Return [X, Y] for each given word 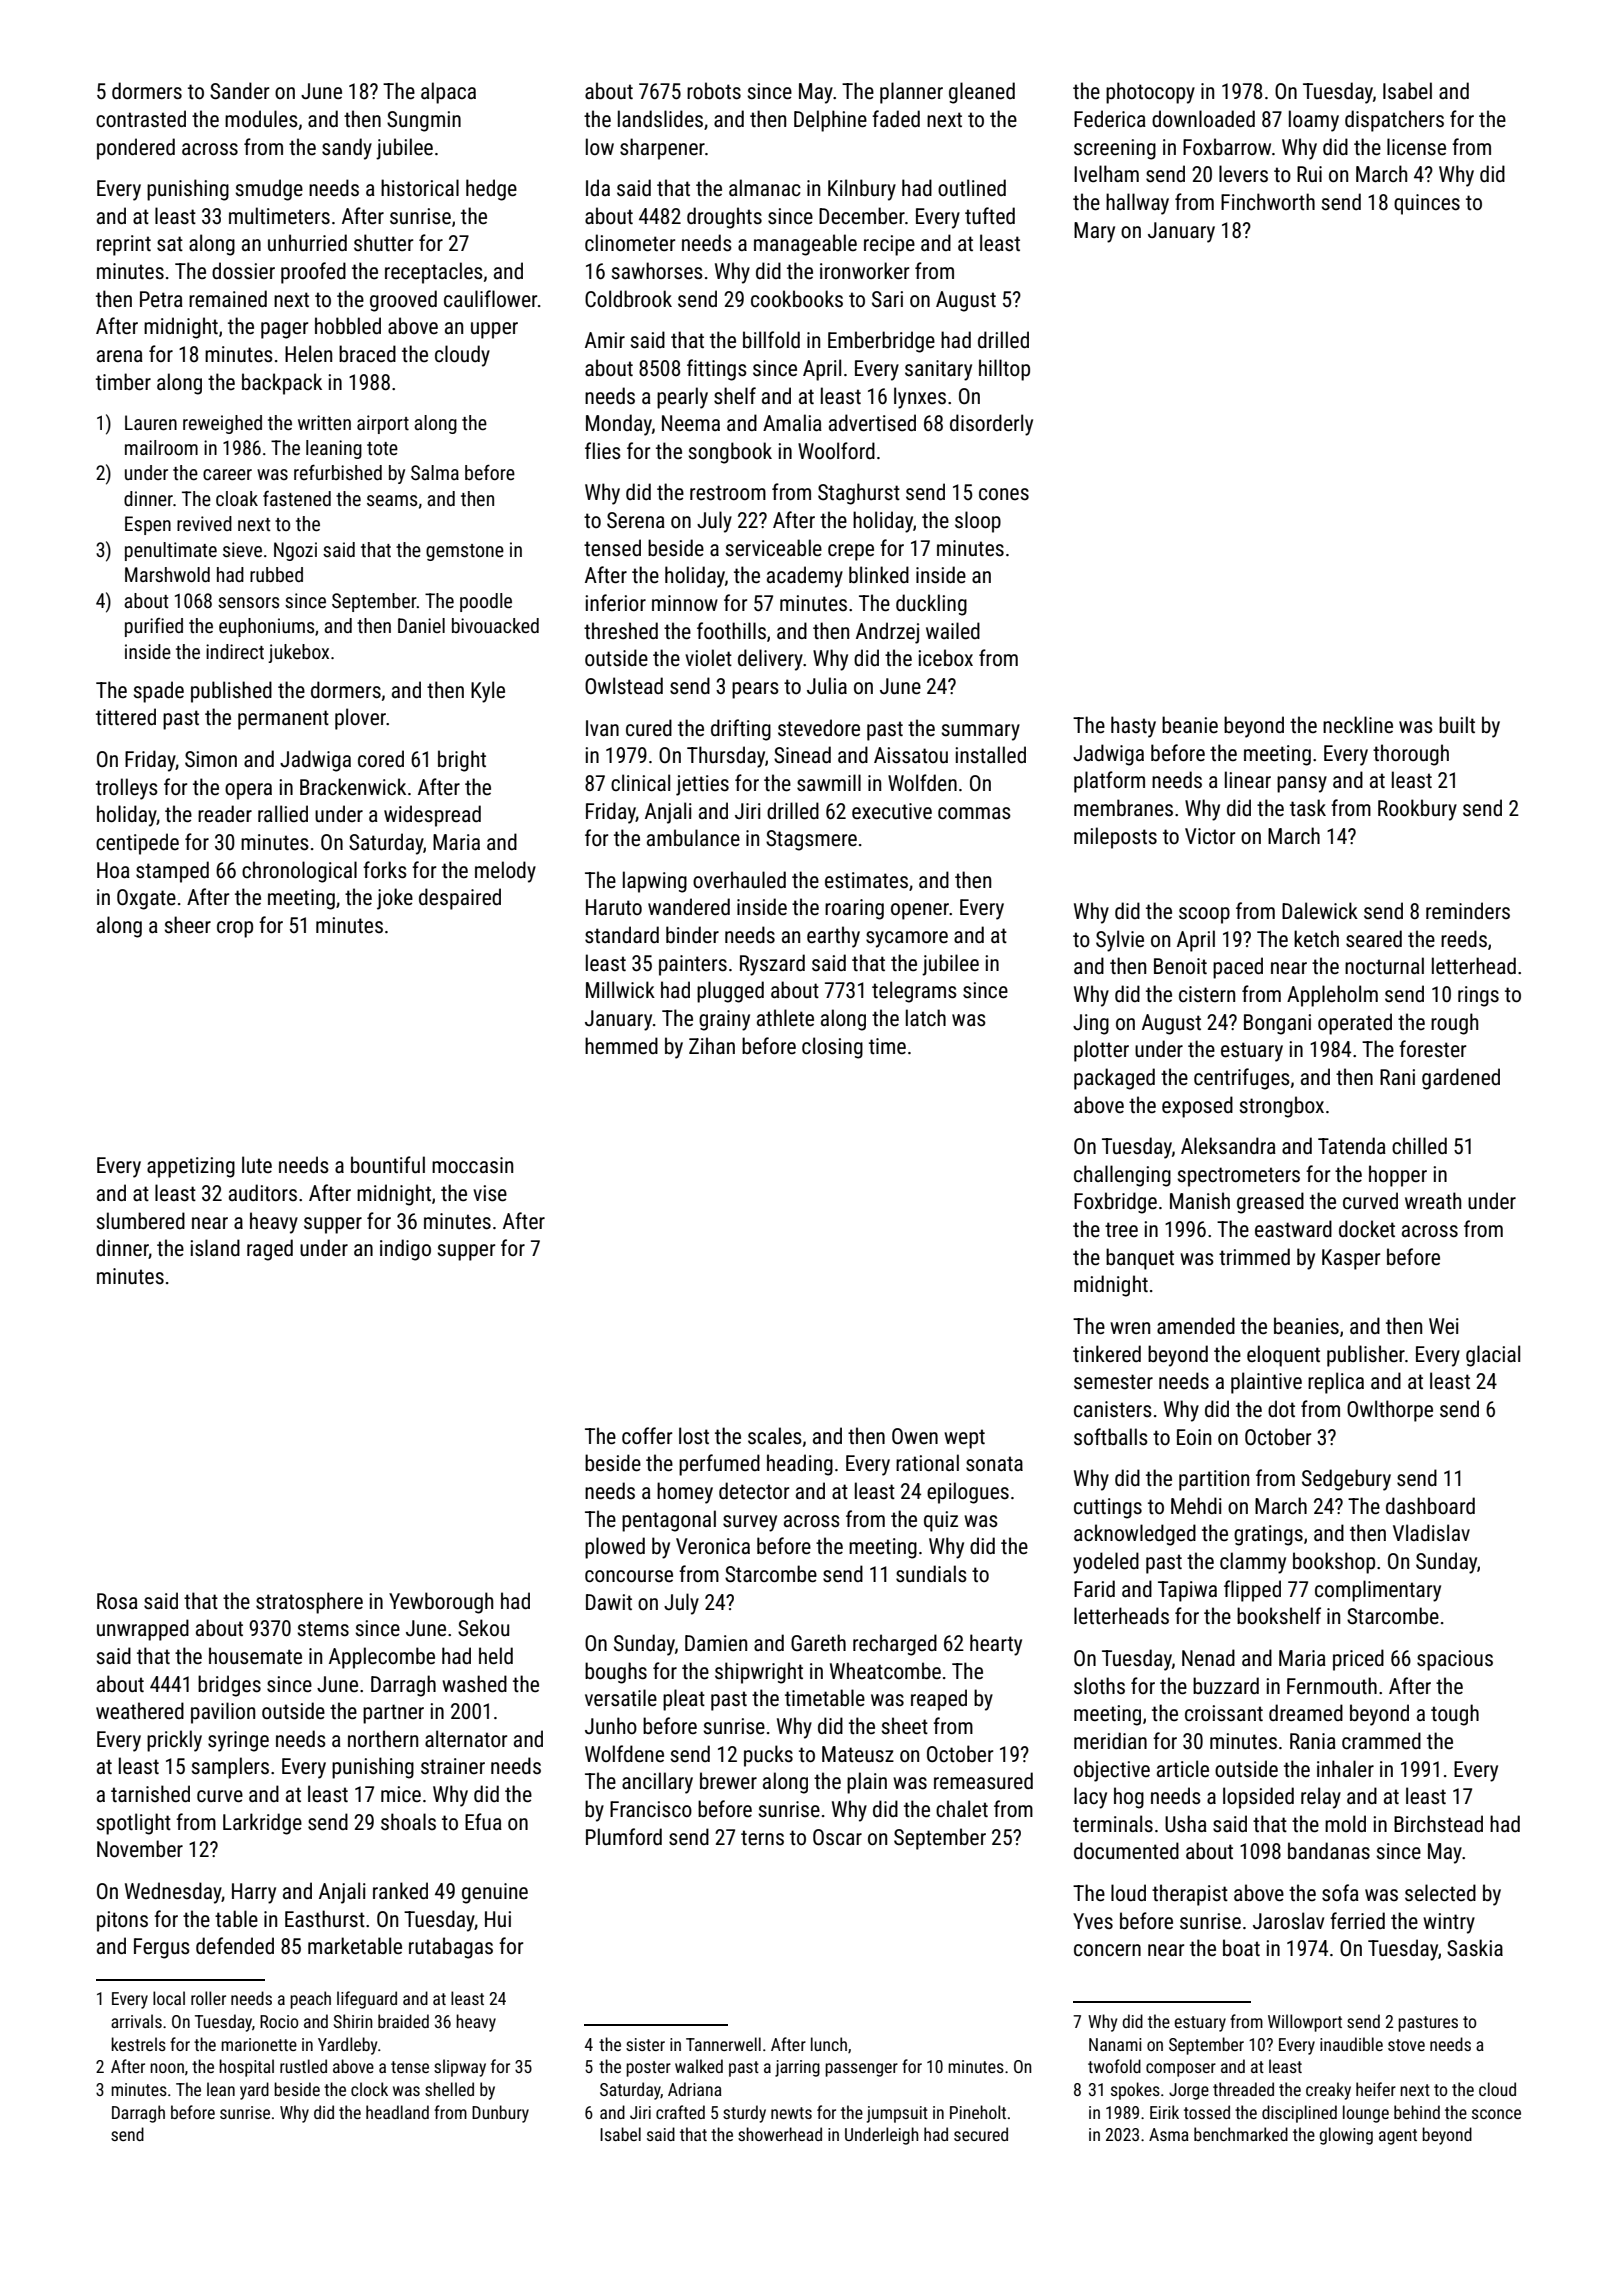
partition [1214, 1480]
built [1457, 725]
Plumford [624, 1836]
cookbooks [797, 298]
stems [323, 1629]
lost [694, 1436]
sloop [978, 522]
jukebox [298, 653]
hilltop [1004, 370]
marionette [259, 2044]
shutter [384, 242]
